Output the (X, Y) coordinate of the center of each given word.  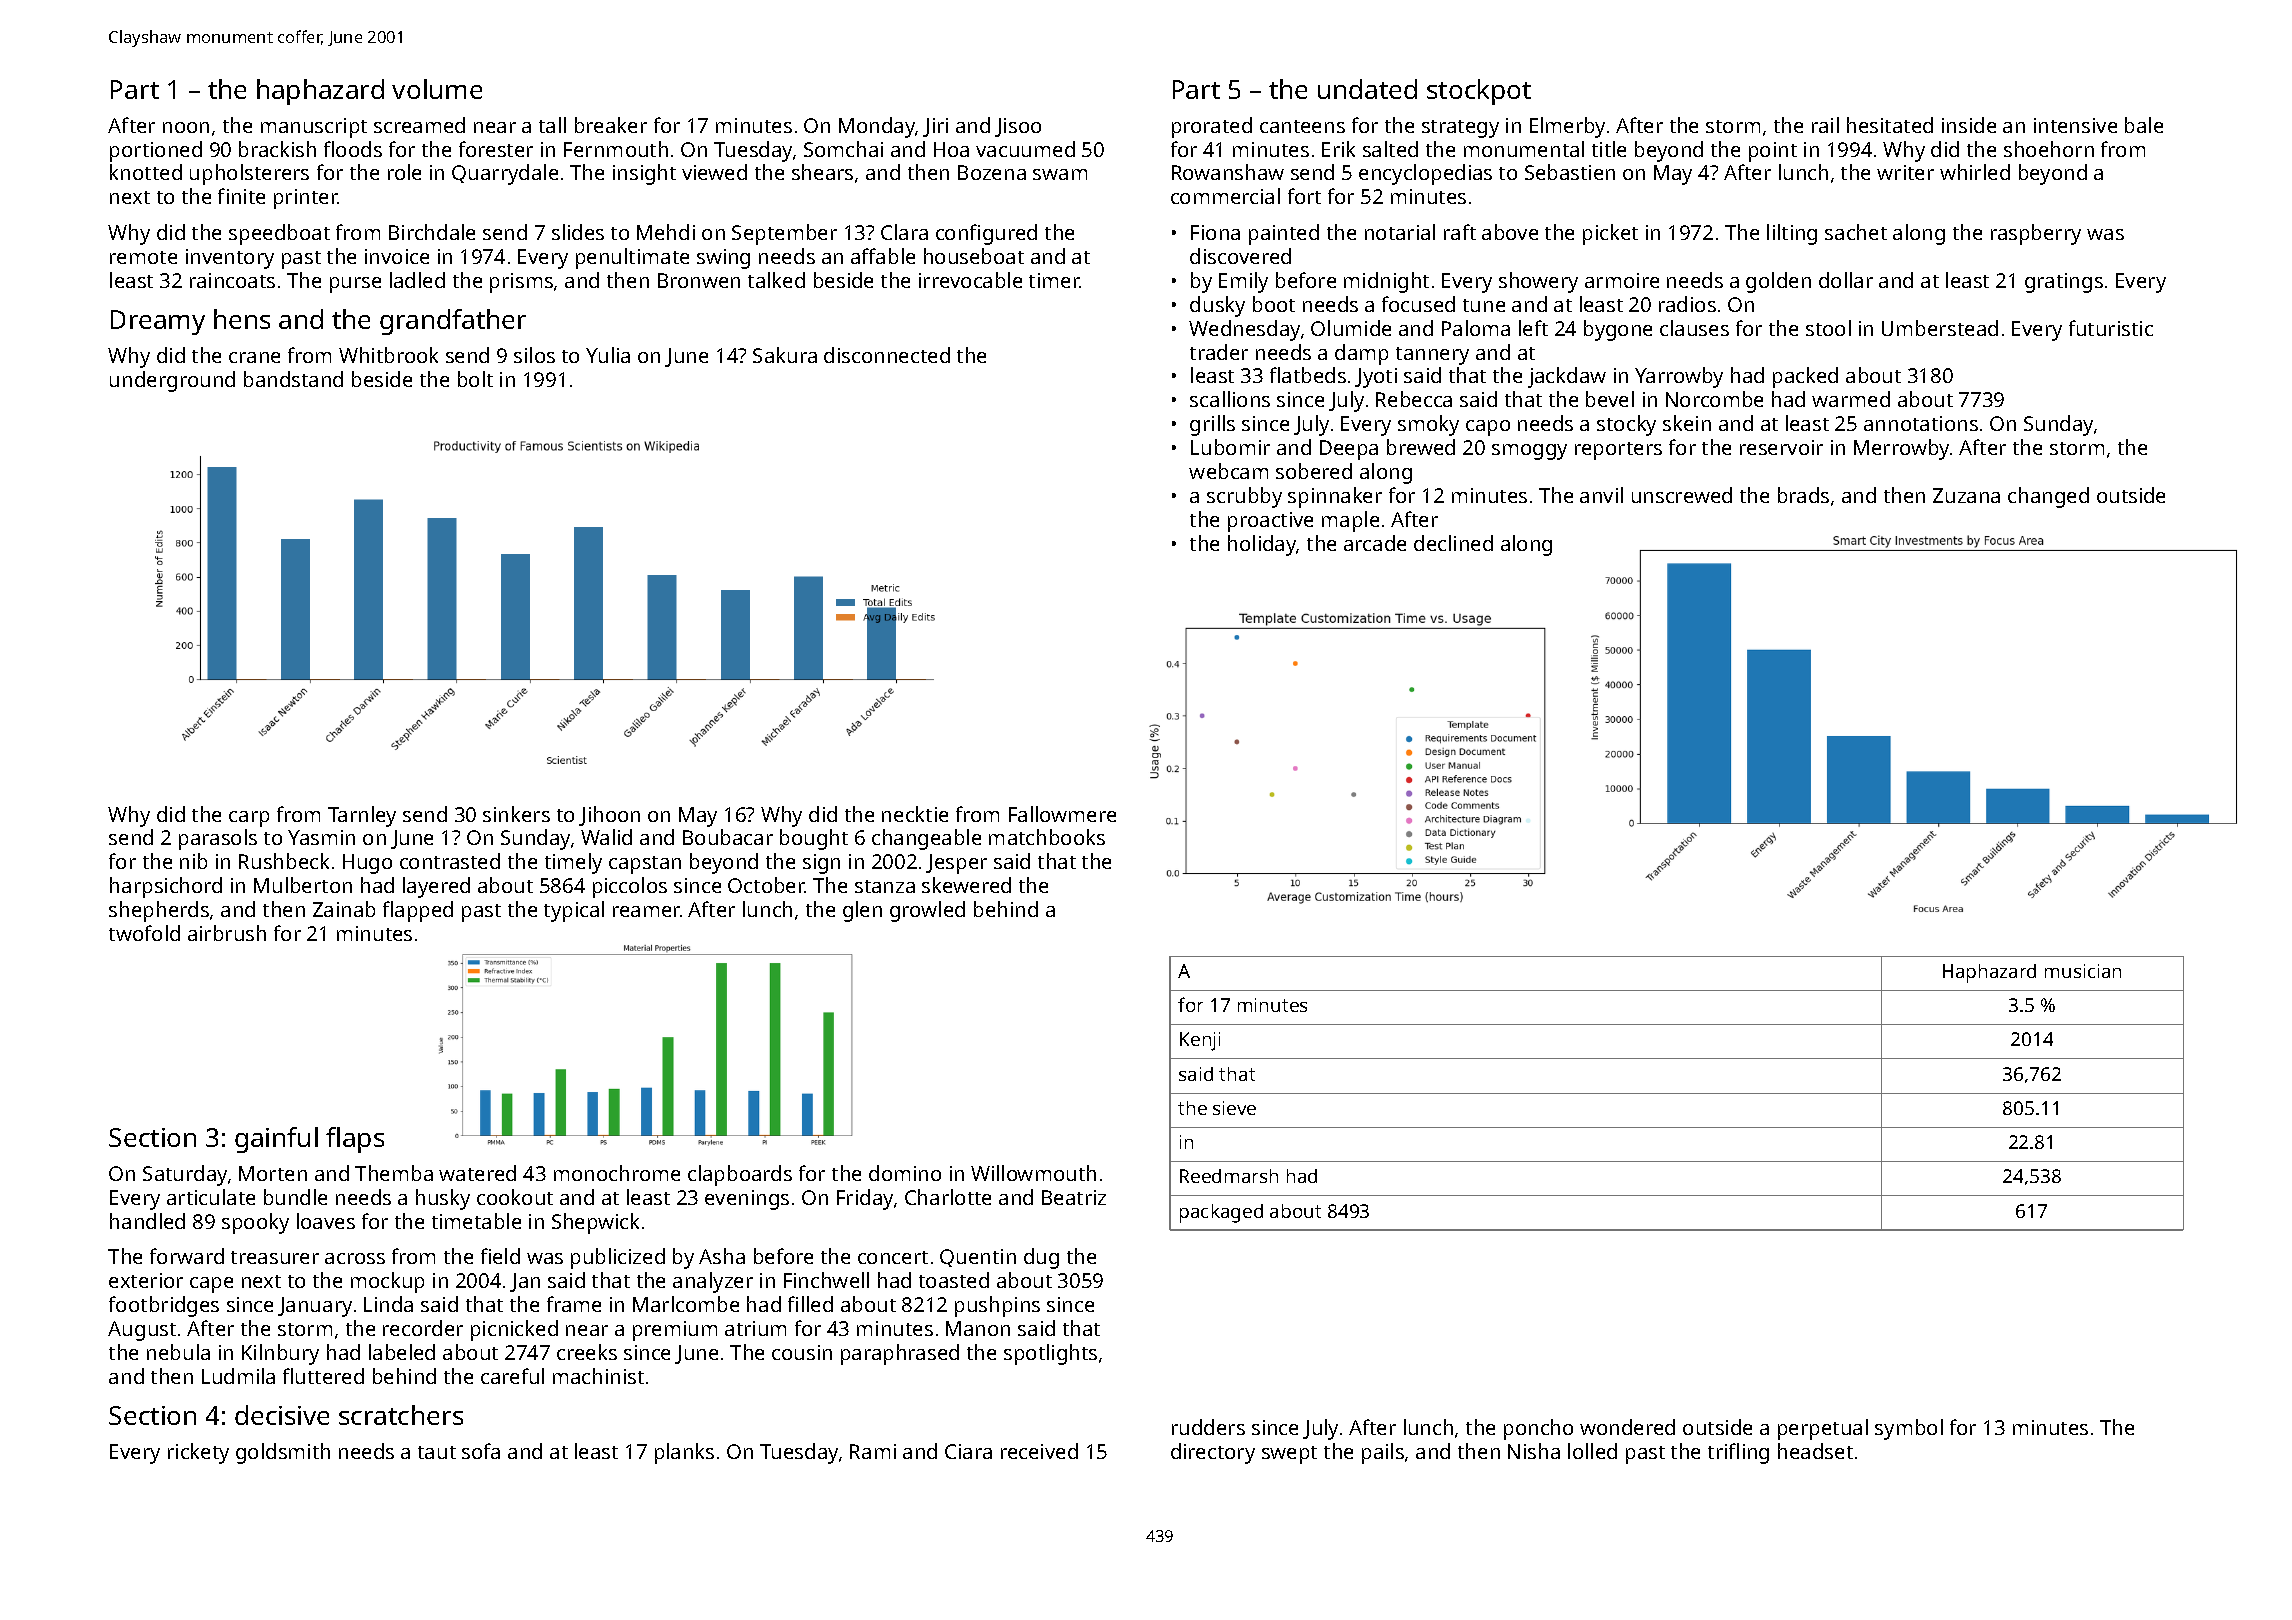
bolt (475, 379)
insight (644, 174)
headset (1815, 1451)
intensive (2075, 125)
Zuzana (1966, 495)
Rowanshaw (1228, 172)
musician (2083, 971)
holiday (1262, 545)
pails (1383, 1453)
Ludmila (238, 1376)
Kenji (1200, 1041)
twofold (144, 933)
